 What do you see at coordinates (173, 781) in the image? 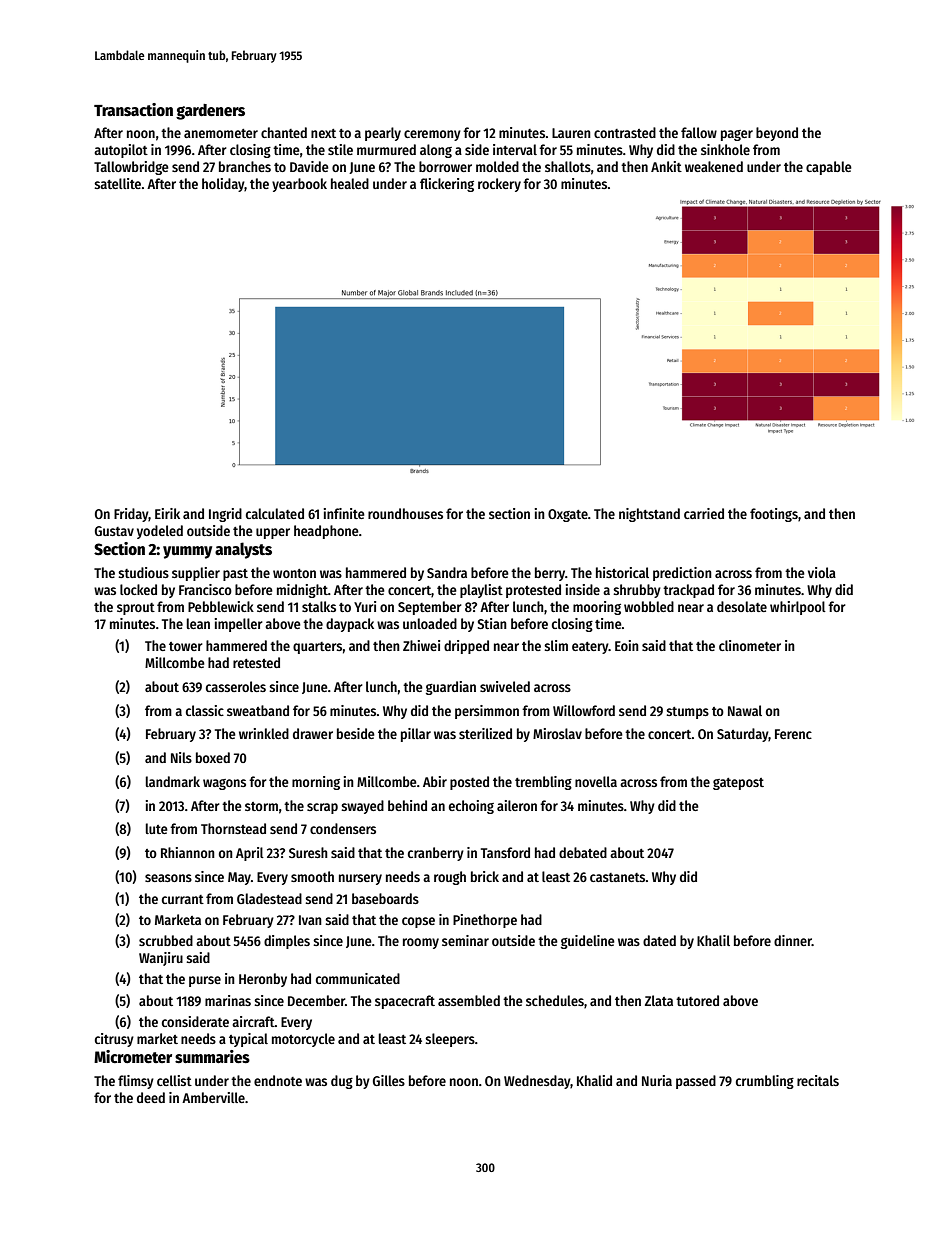
I see `landmark` at bounding box center [173, 781].
